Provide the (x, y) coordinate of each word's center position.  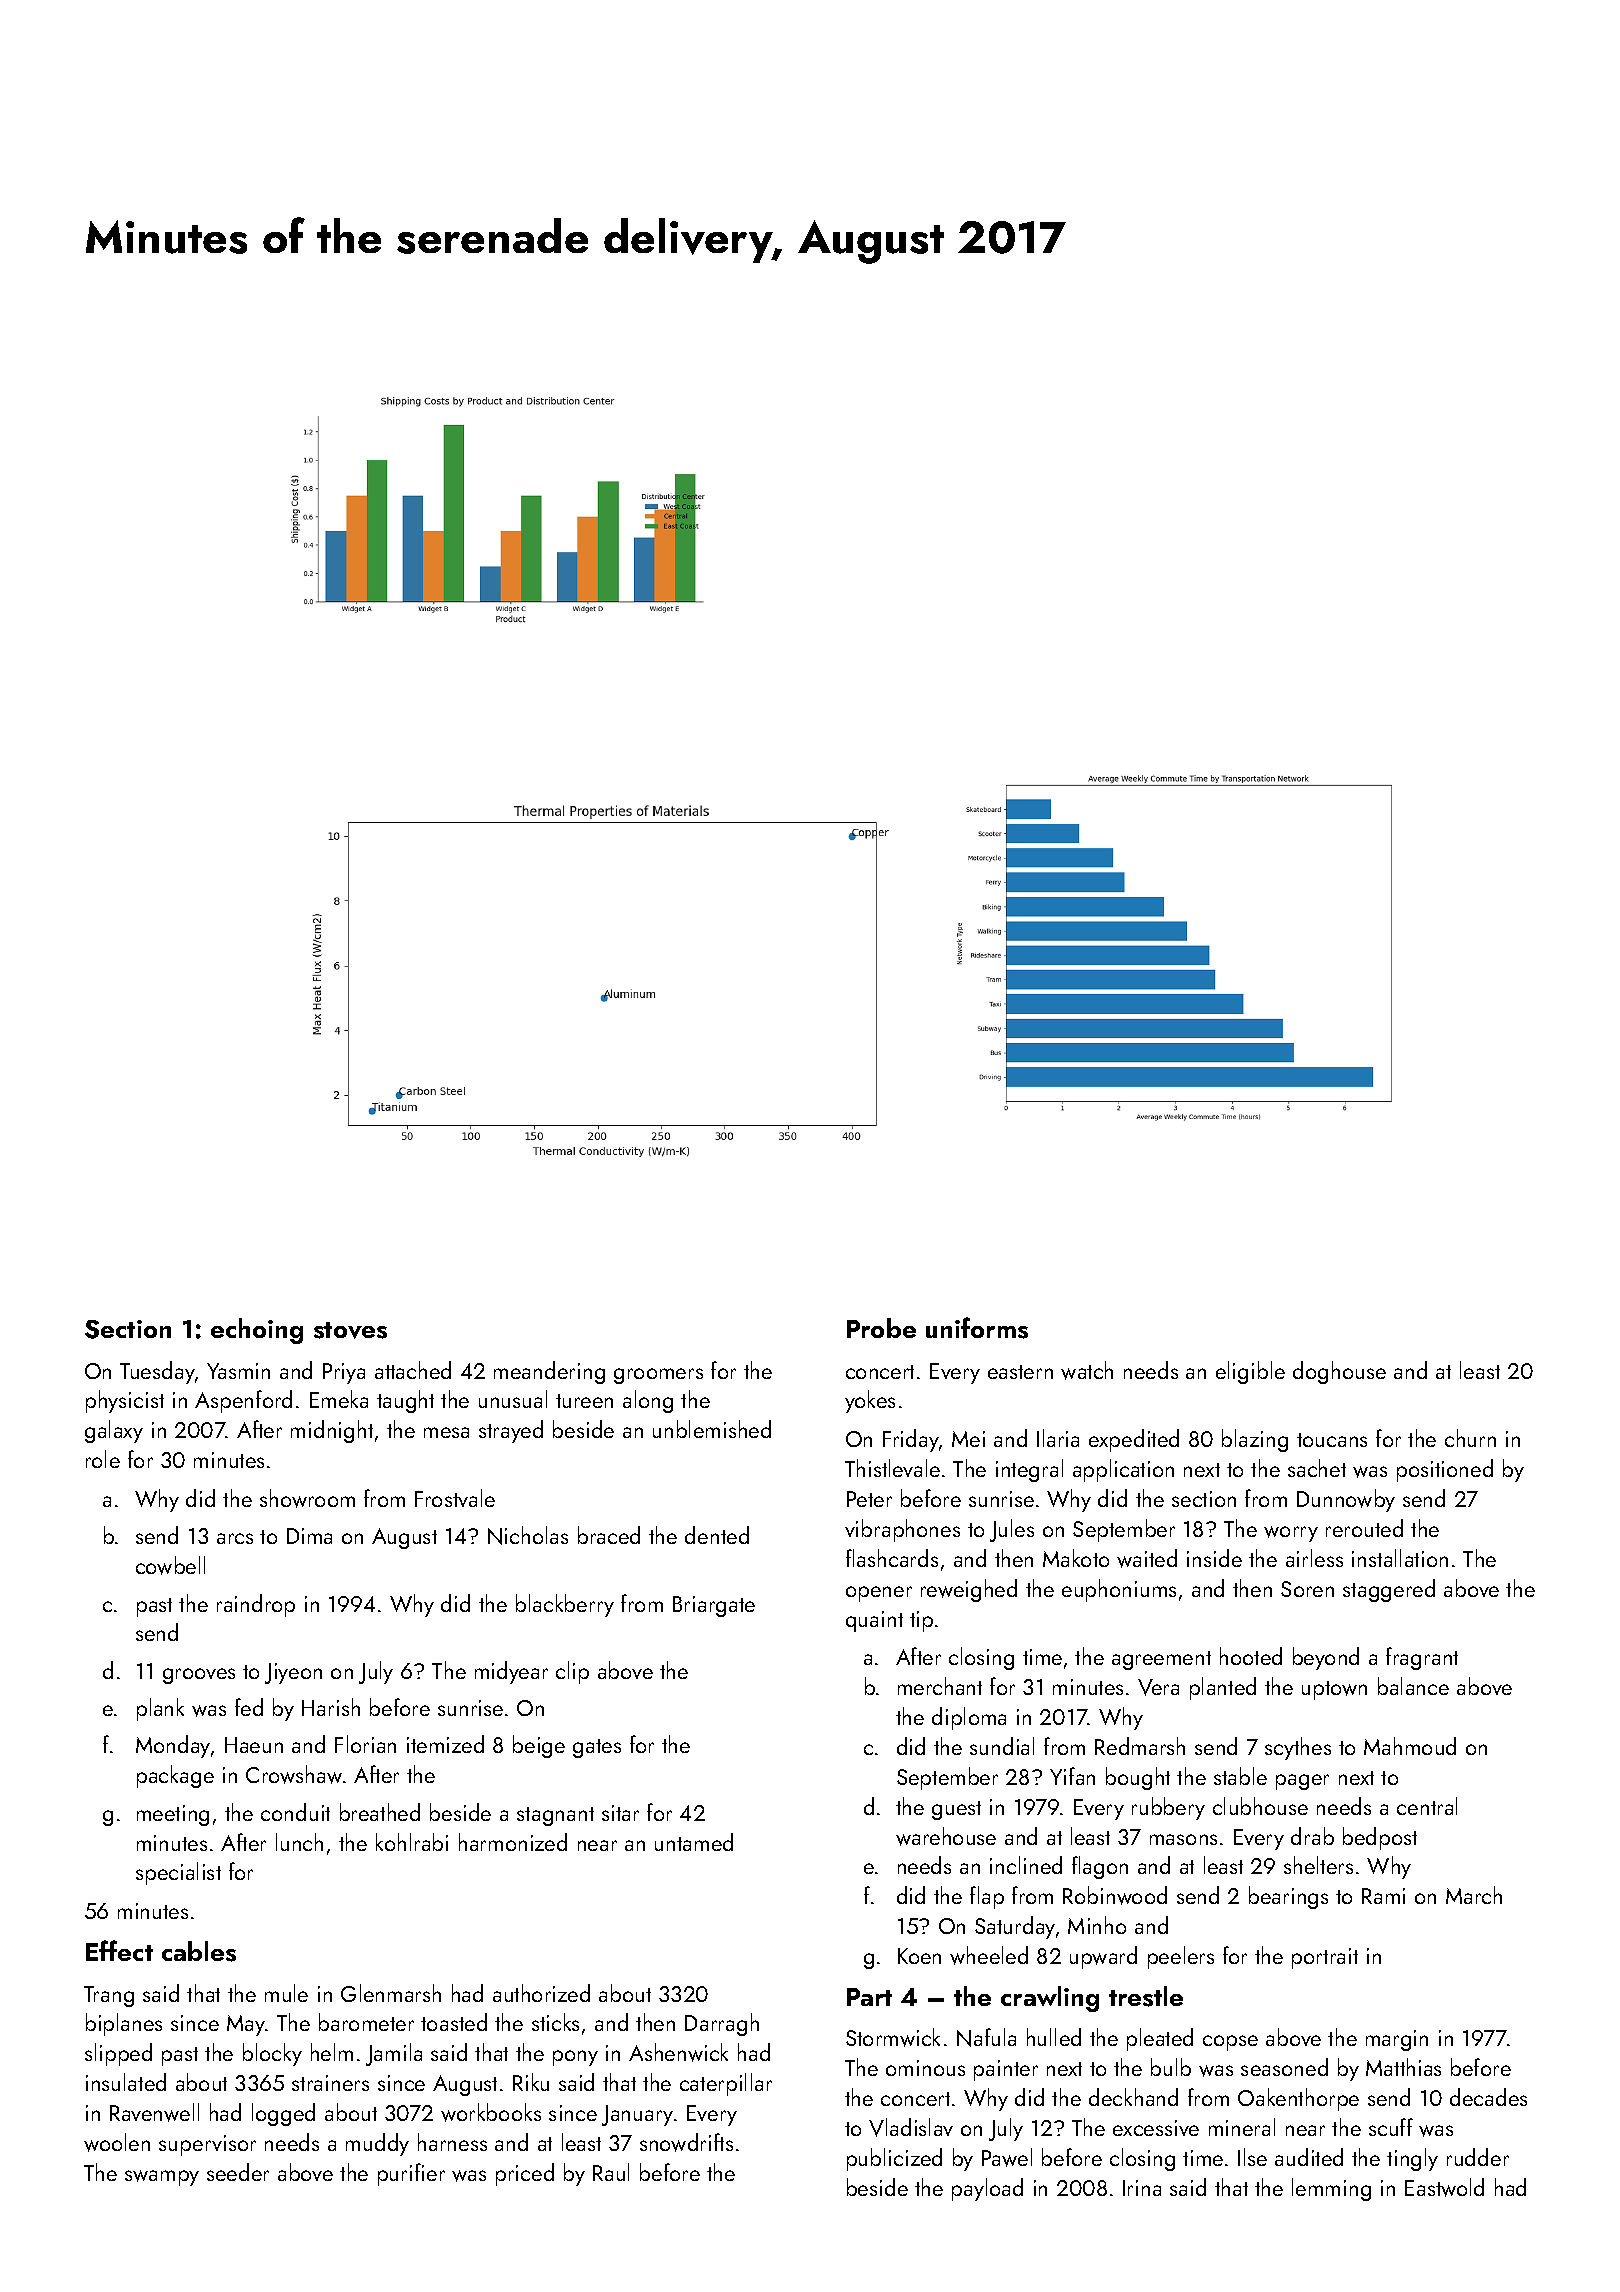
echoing (257, 1331)
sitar (620, 1813)
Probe (881, 1328)
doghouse (1339, 1372)
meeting (173, 1815)
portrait (1325, 1958)
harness (452, 2142)
